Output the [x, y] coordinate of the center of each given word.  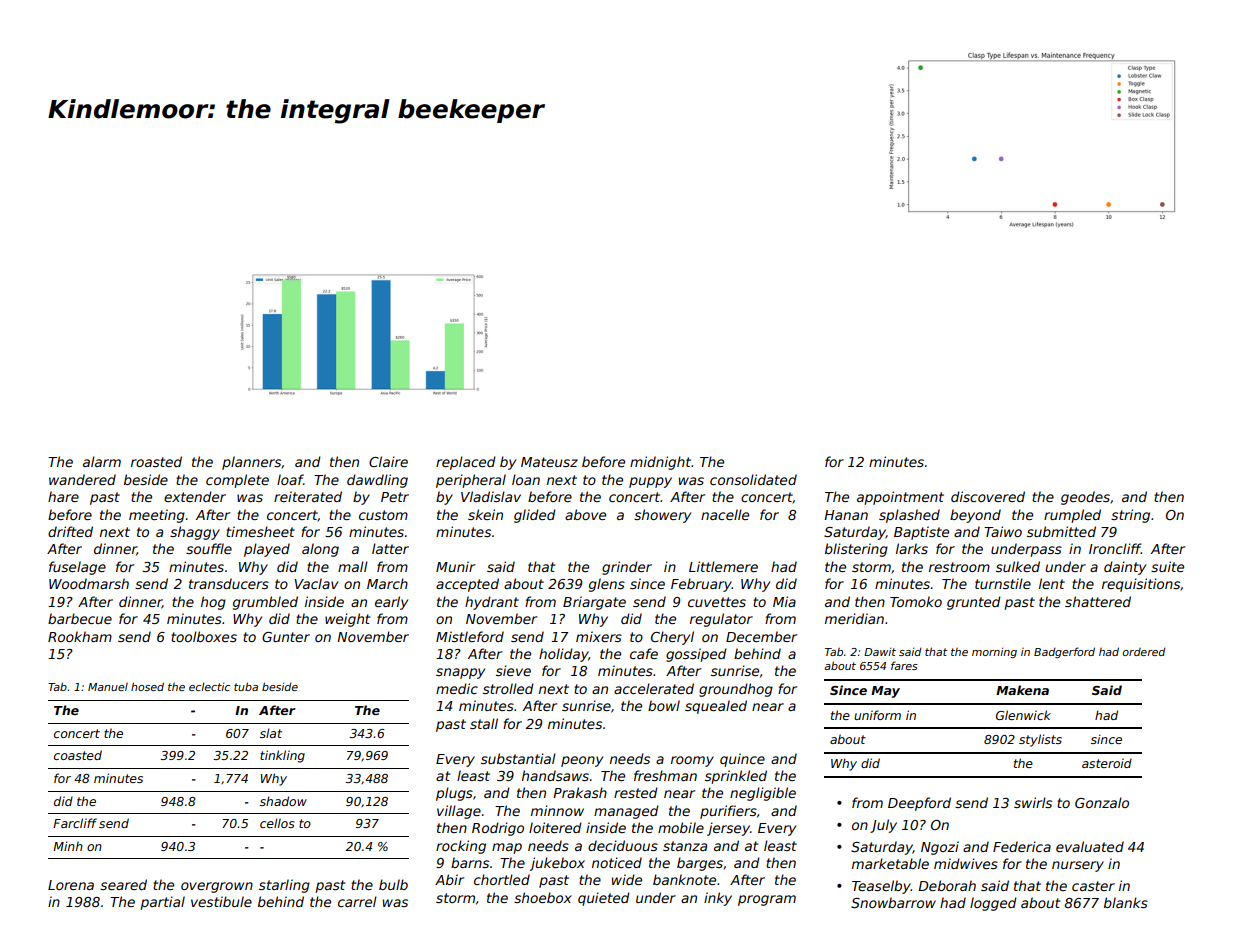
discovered [988, 496]
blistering [856, 550]
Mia [784, 601]
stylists [1040, 740]
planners [251, 463]
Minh [68, 846]
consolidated [753, 479]
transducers [229, 583]
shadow [283, 801]
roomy [692, 761]
